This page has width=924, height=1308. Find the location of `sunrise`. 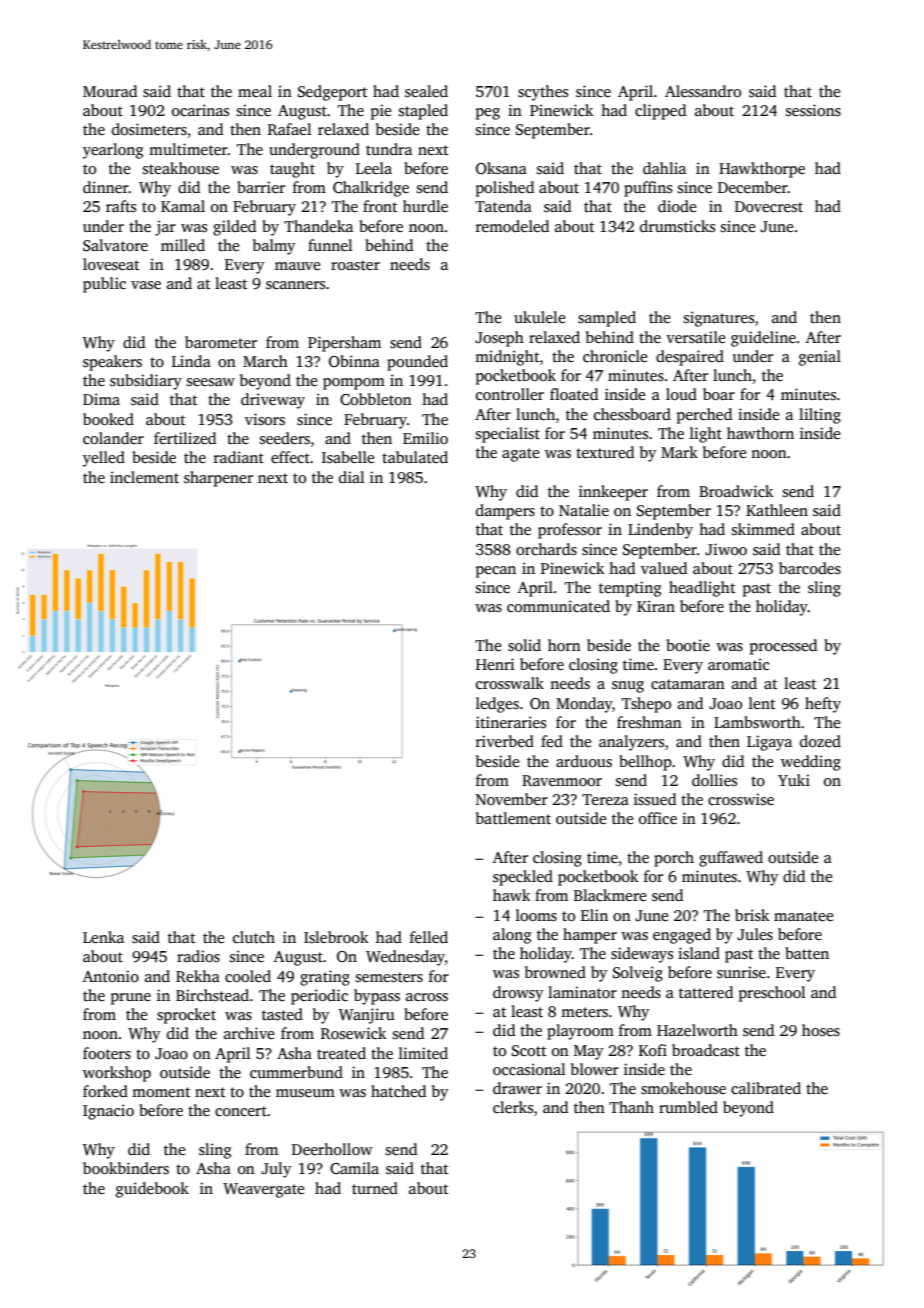

sunrise is located at coordinates (741, 972).
